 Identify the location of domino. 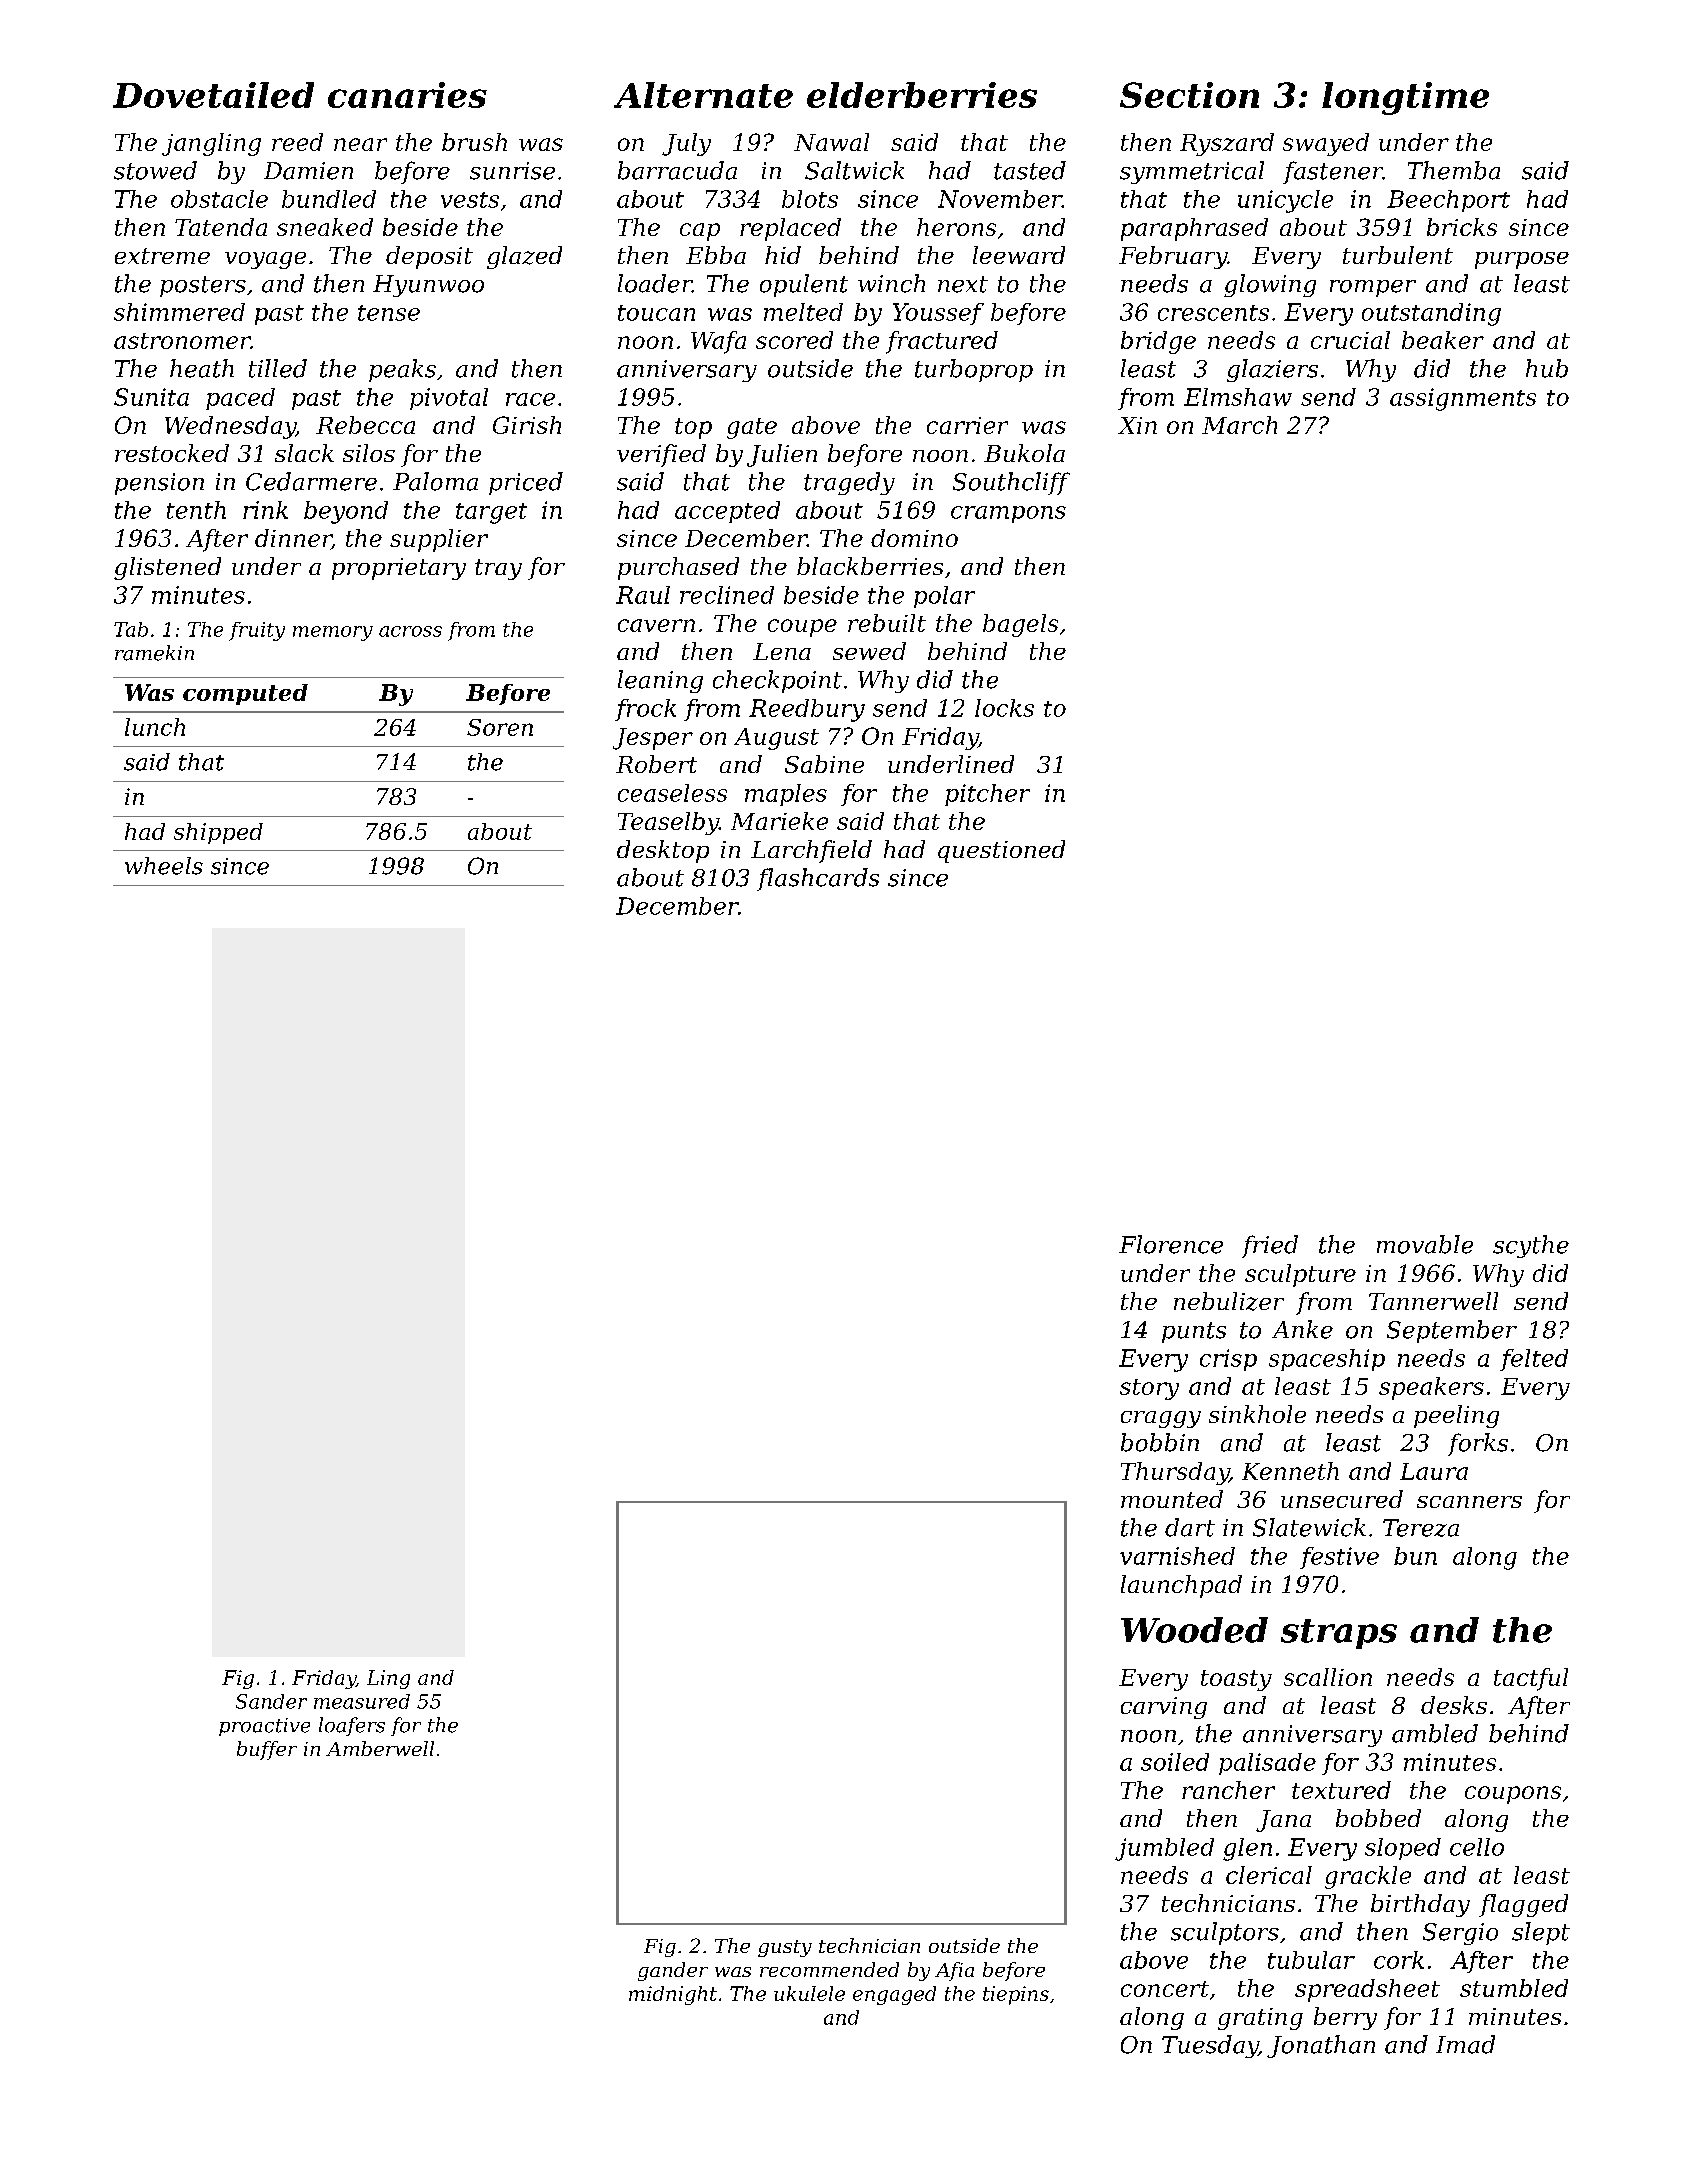
(914, 538).
